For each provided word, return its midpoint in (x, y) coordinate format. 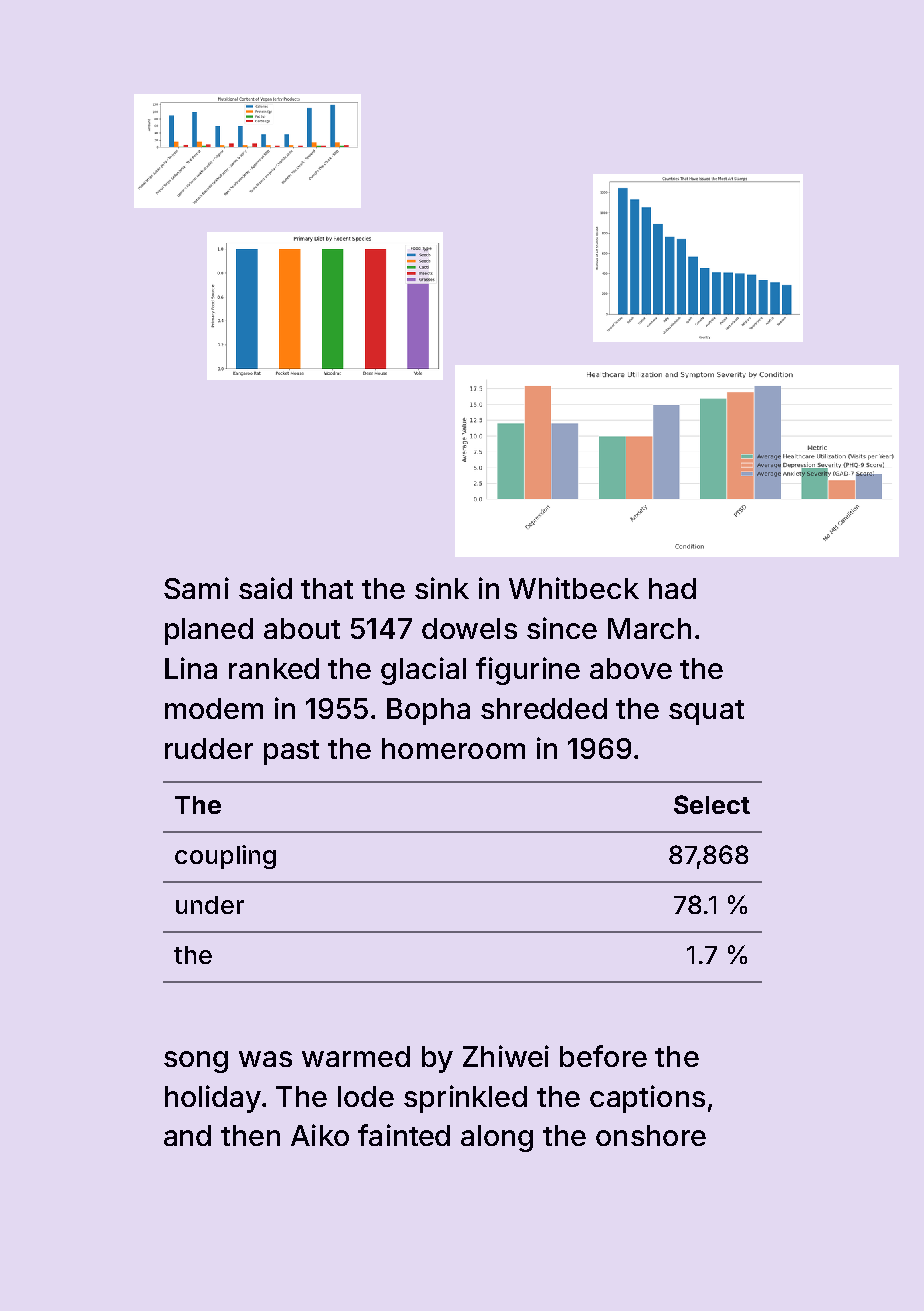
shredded (544, 708)
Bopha (428, 711)
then (250, 1135)
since (562, 628)
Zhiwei (506, 1056)
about (302, 628)
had (672, 588)
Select (712, 804)
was (265, 1059)
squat (706, 712)
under (210, 905)
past (291, 752)
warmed (356, 1056)
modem (214, 708)
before (603, 1056)
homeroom (453, 748)
